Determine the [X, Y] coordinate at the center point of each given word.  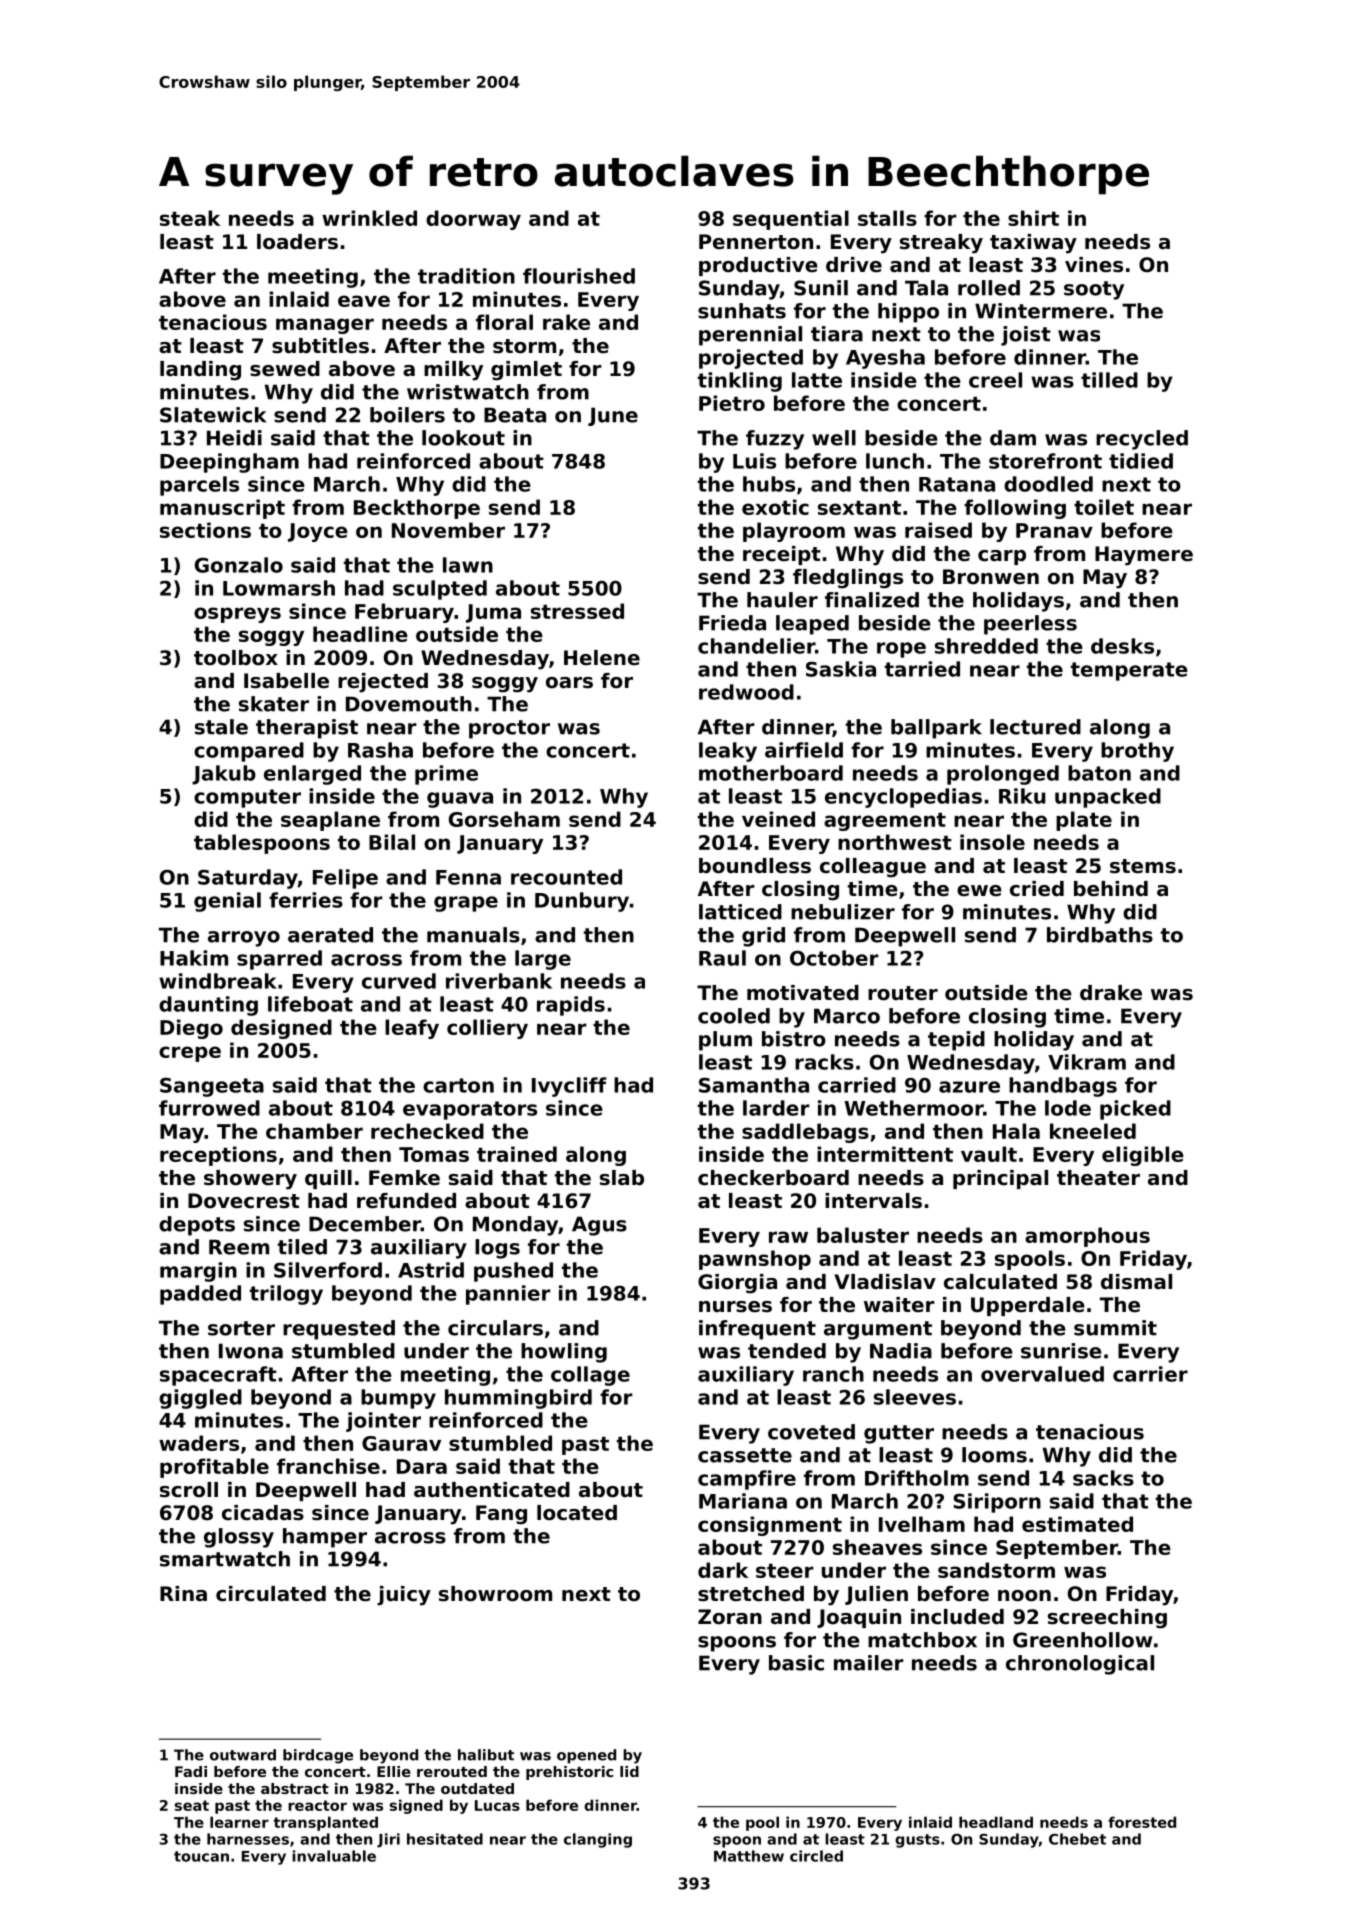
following [1015, 509]
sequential [791, 220]
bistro [794, 1039]
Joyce [318, 532]
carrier [1150, 1374]
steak [190, 218]
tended [787, 1351]
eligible [1143, 1156]
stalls [887, 218]
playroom [794, 532]
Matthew [749, 1856]
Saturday [248, 879]
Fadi [191, 1771]
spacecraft [218, 1376]
